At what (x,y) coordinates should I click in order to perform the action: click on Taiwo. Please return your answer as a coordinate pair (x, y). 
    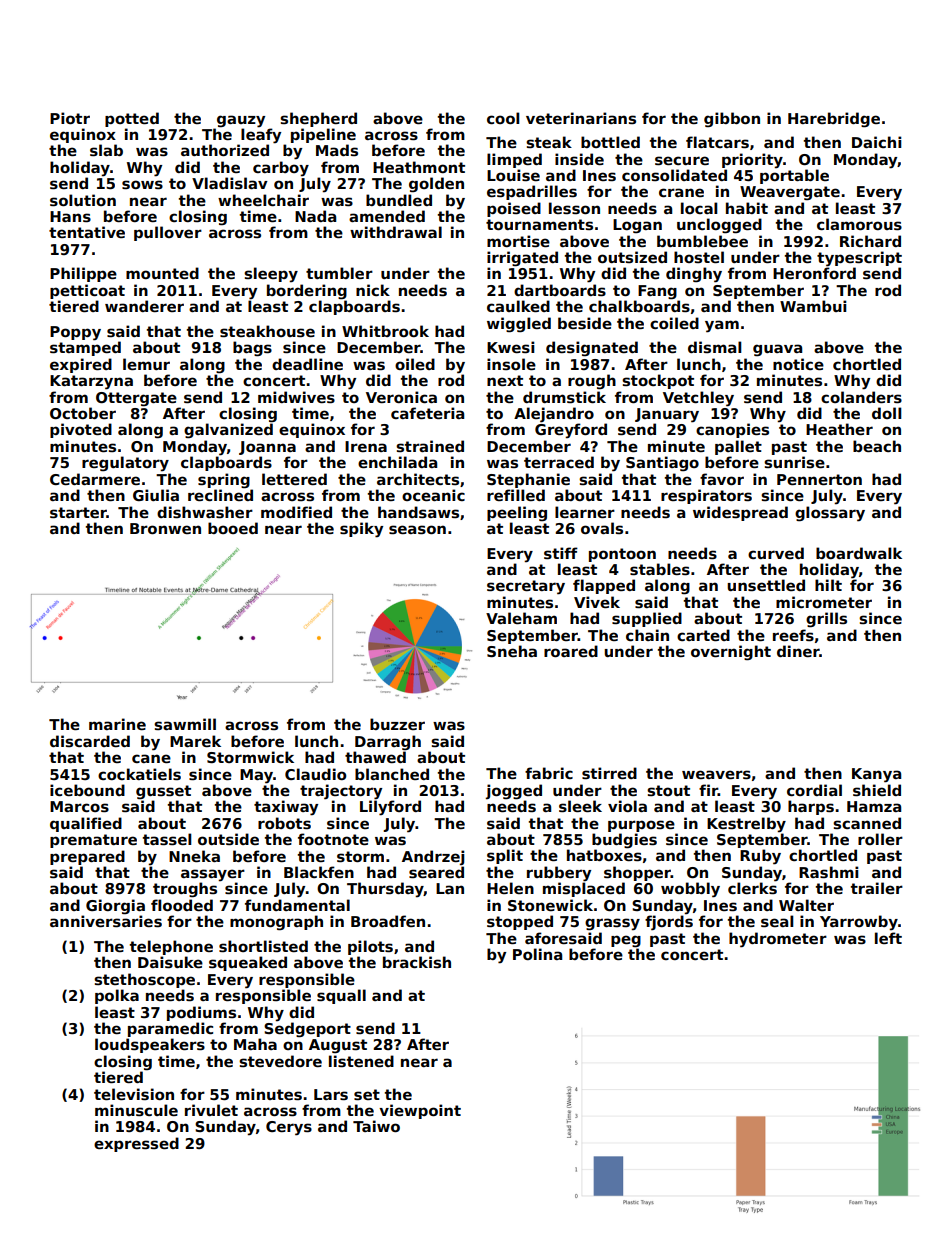
    Looking at the image, I should click on (376, 1126).
